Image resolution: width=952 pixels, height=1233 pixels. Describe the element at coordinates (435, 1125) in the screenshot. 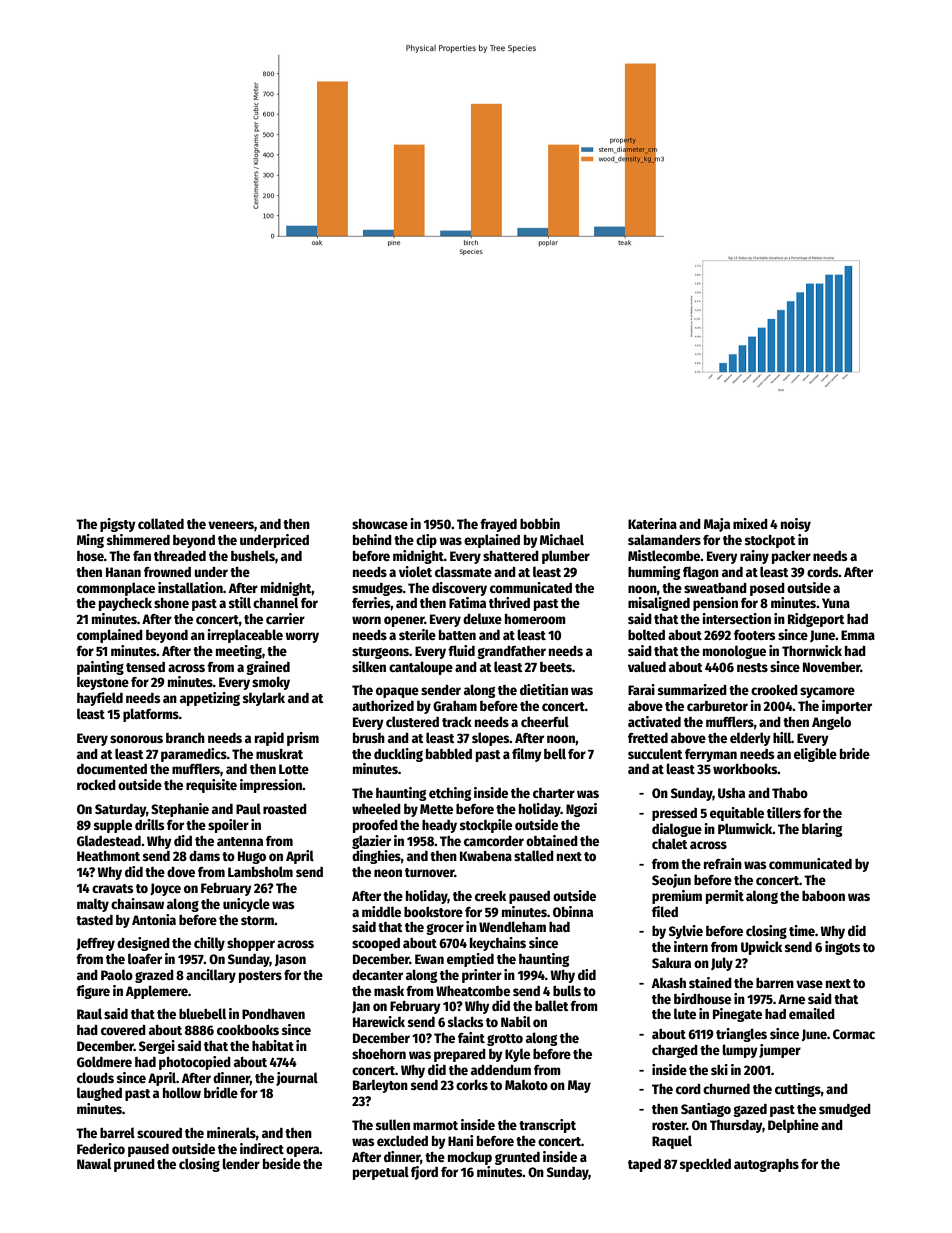

I see `marmot` at that location.
